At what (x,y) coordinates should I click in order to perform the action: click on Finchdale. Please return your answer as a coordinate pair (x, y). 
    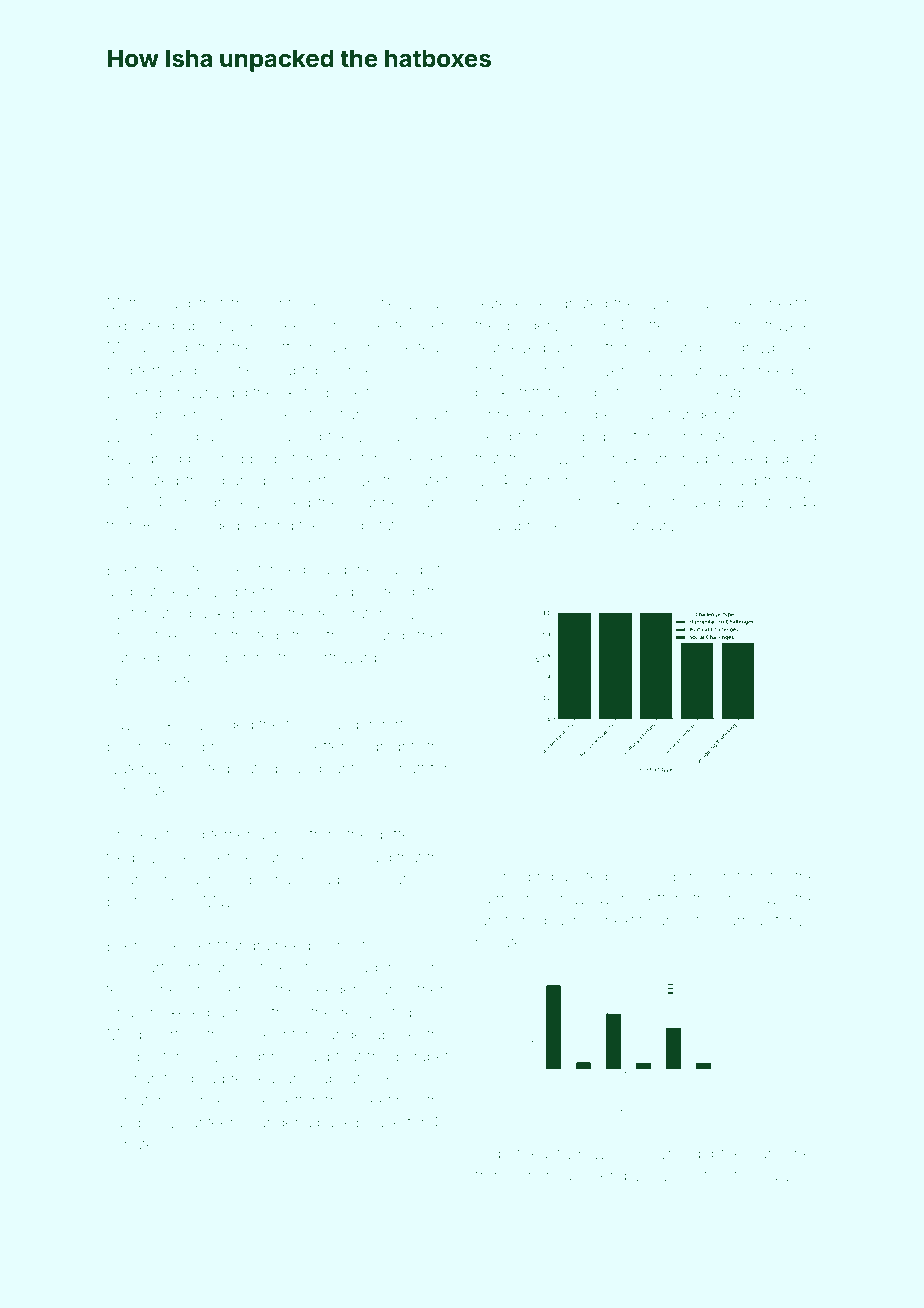
    Looking at the image, I should click on (550, 1175).
